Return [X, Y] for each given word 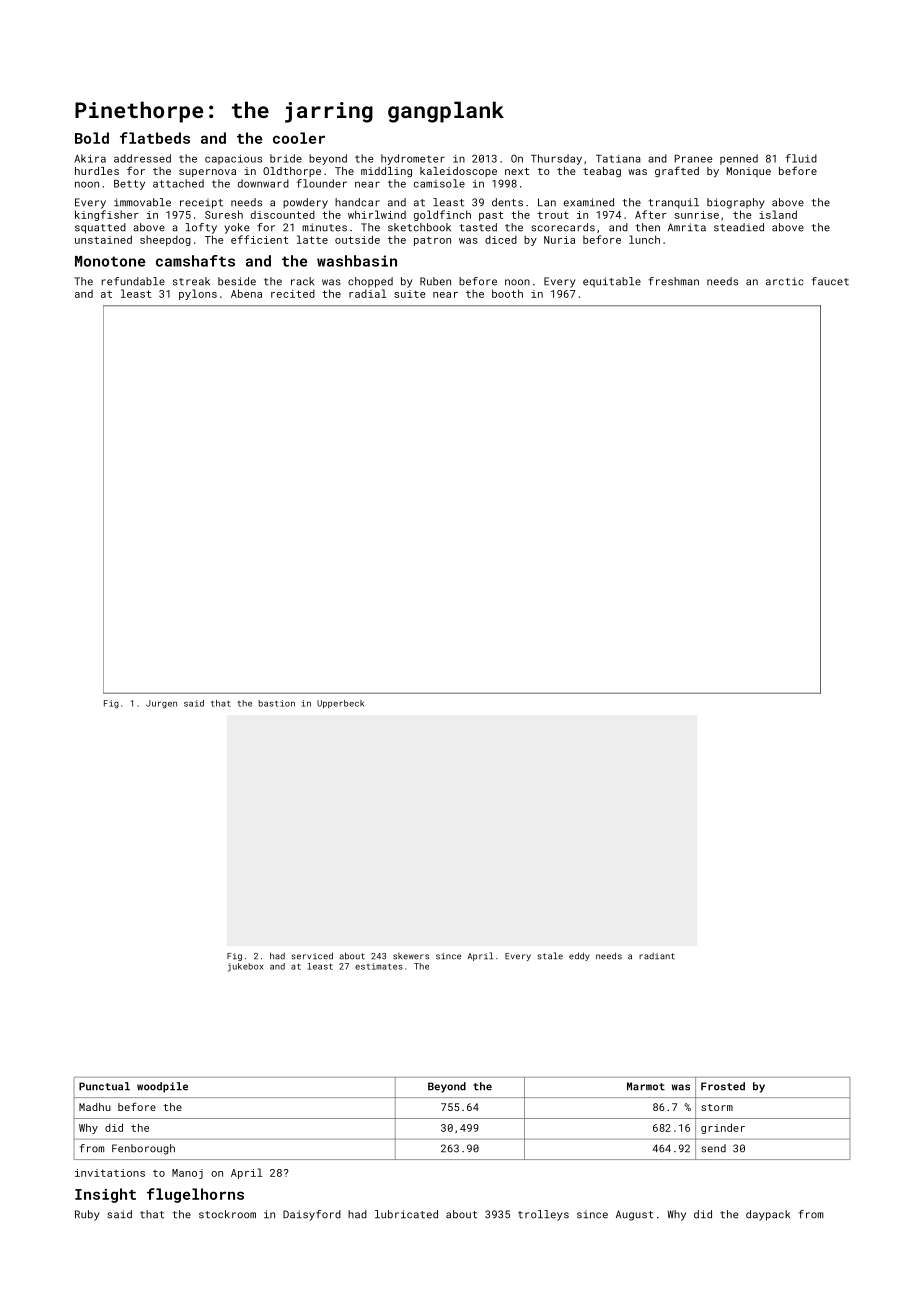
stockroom [227, 1214]
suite [410, 294]
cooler [299, 138]
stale [550, 956]
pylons [198, 294]
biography [736, 203]
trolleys [543, 1215]
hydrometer [413, 159]
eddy [579, 956]
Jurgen [161, 704]
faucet [830, 281]
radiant [657, 956]
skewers [411, 956]
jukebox [246, 967]
